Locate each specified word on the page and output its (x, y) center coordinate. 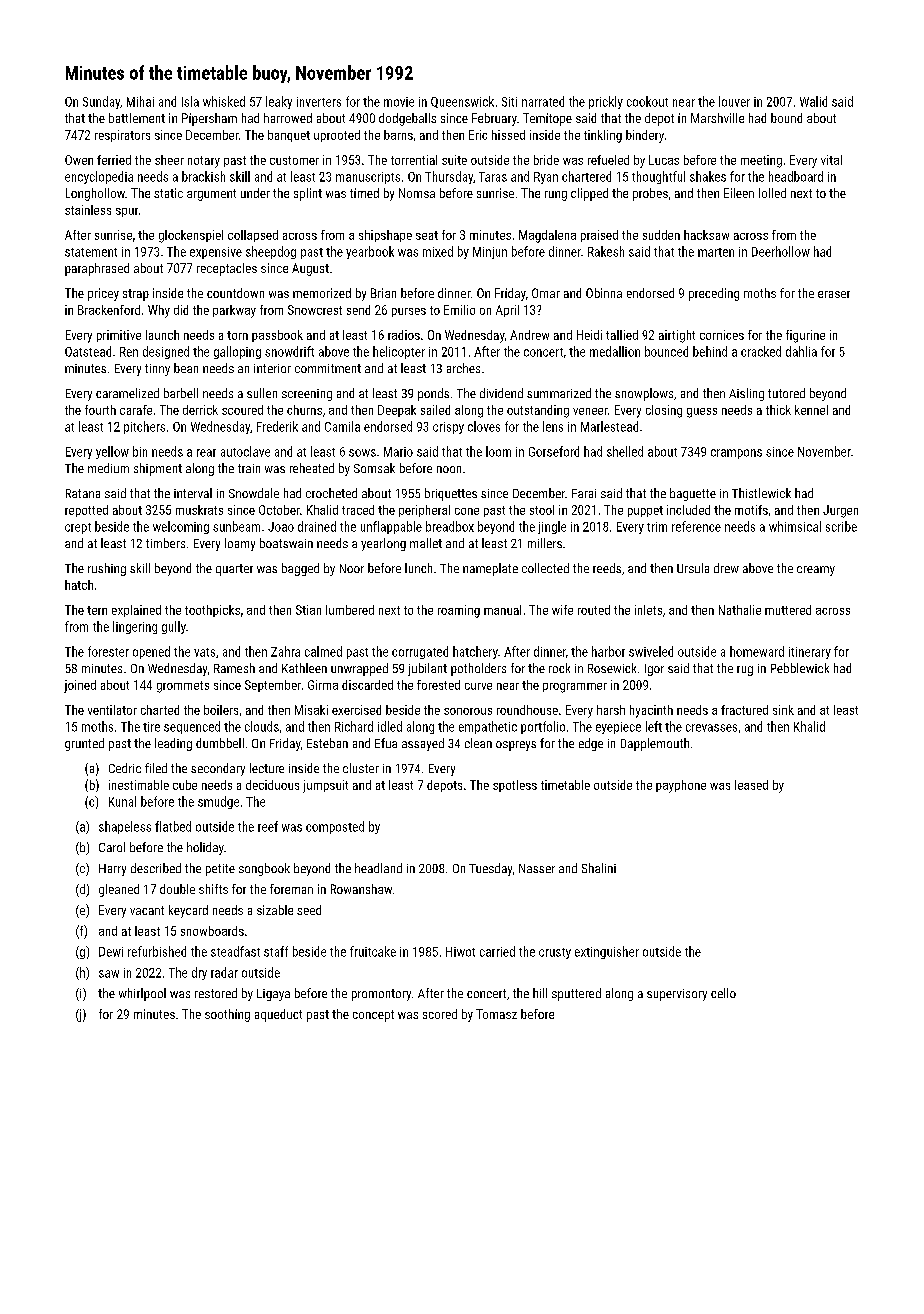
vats (204, 652)
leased (751, 785)
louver (734, 101)
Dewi (111, 952)
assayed (423, 744)
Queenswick (462, 102)
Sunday (101, 102)
